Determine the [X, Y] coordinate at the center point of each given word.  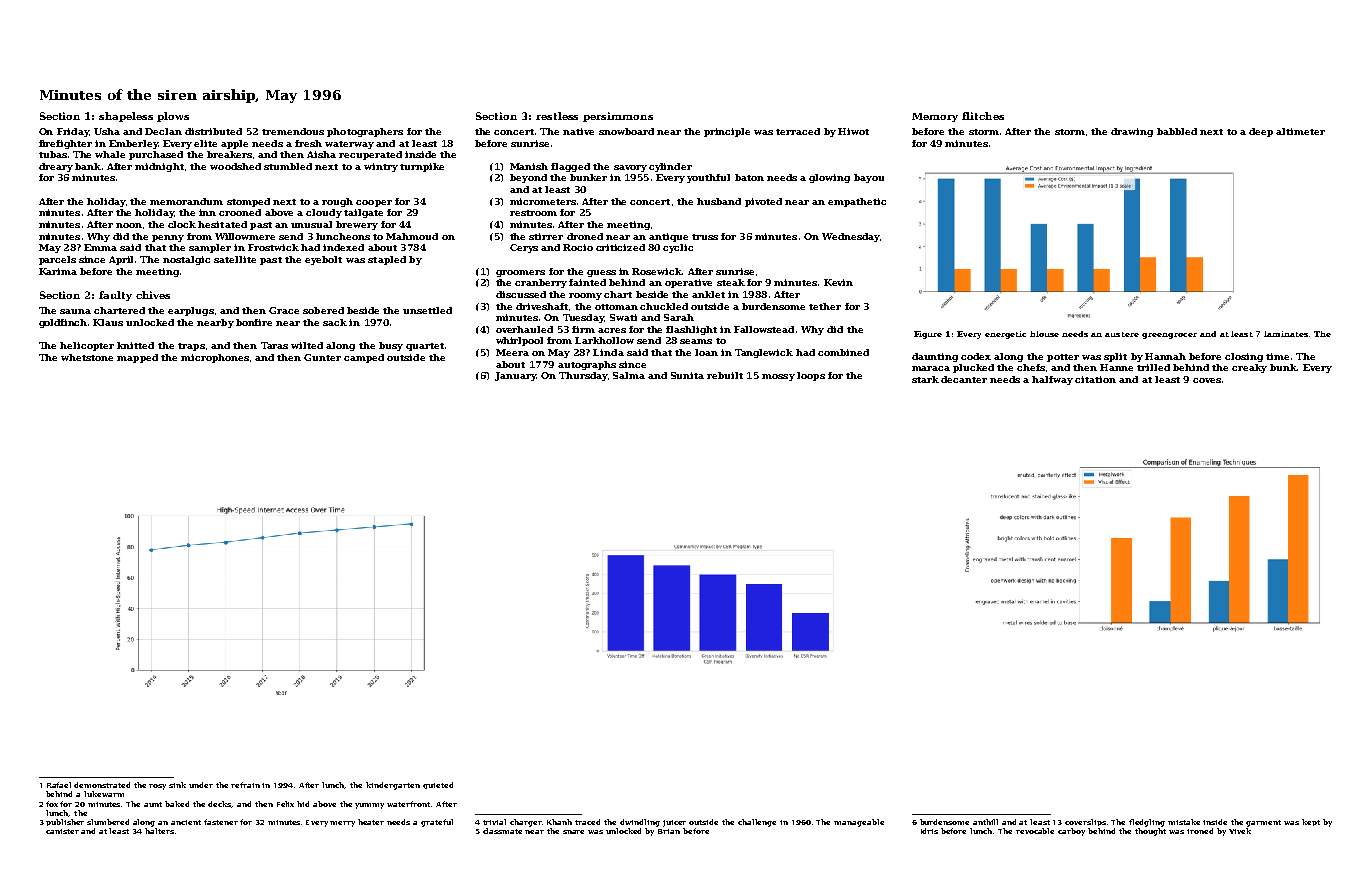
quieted [438, 785]
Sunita [687, 375]
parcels [57, 260]
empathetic [857, 202]
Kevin [838, 282]
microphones [215, 358]
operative [688, 283]
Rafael [59, 785]
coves [1207, 380]
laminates [1286, 334]
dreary [56, 167]
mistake [1184, 822]
